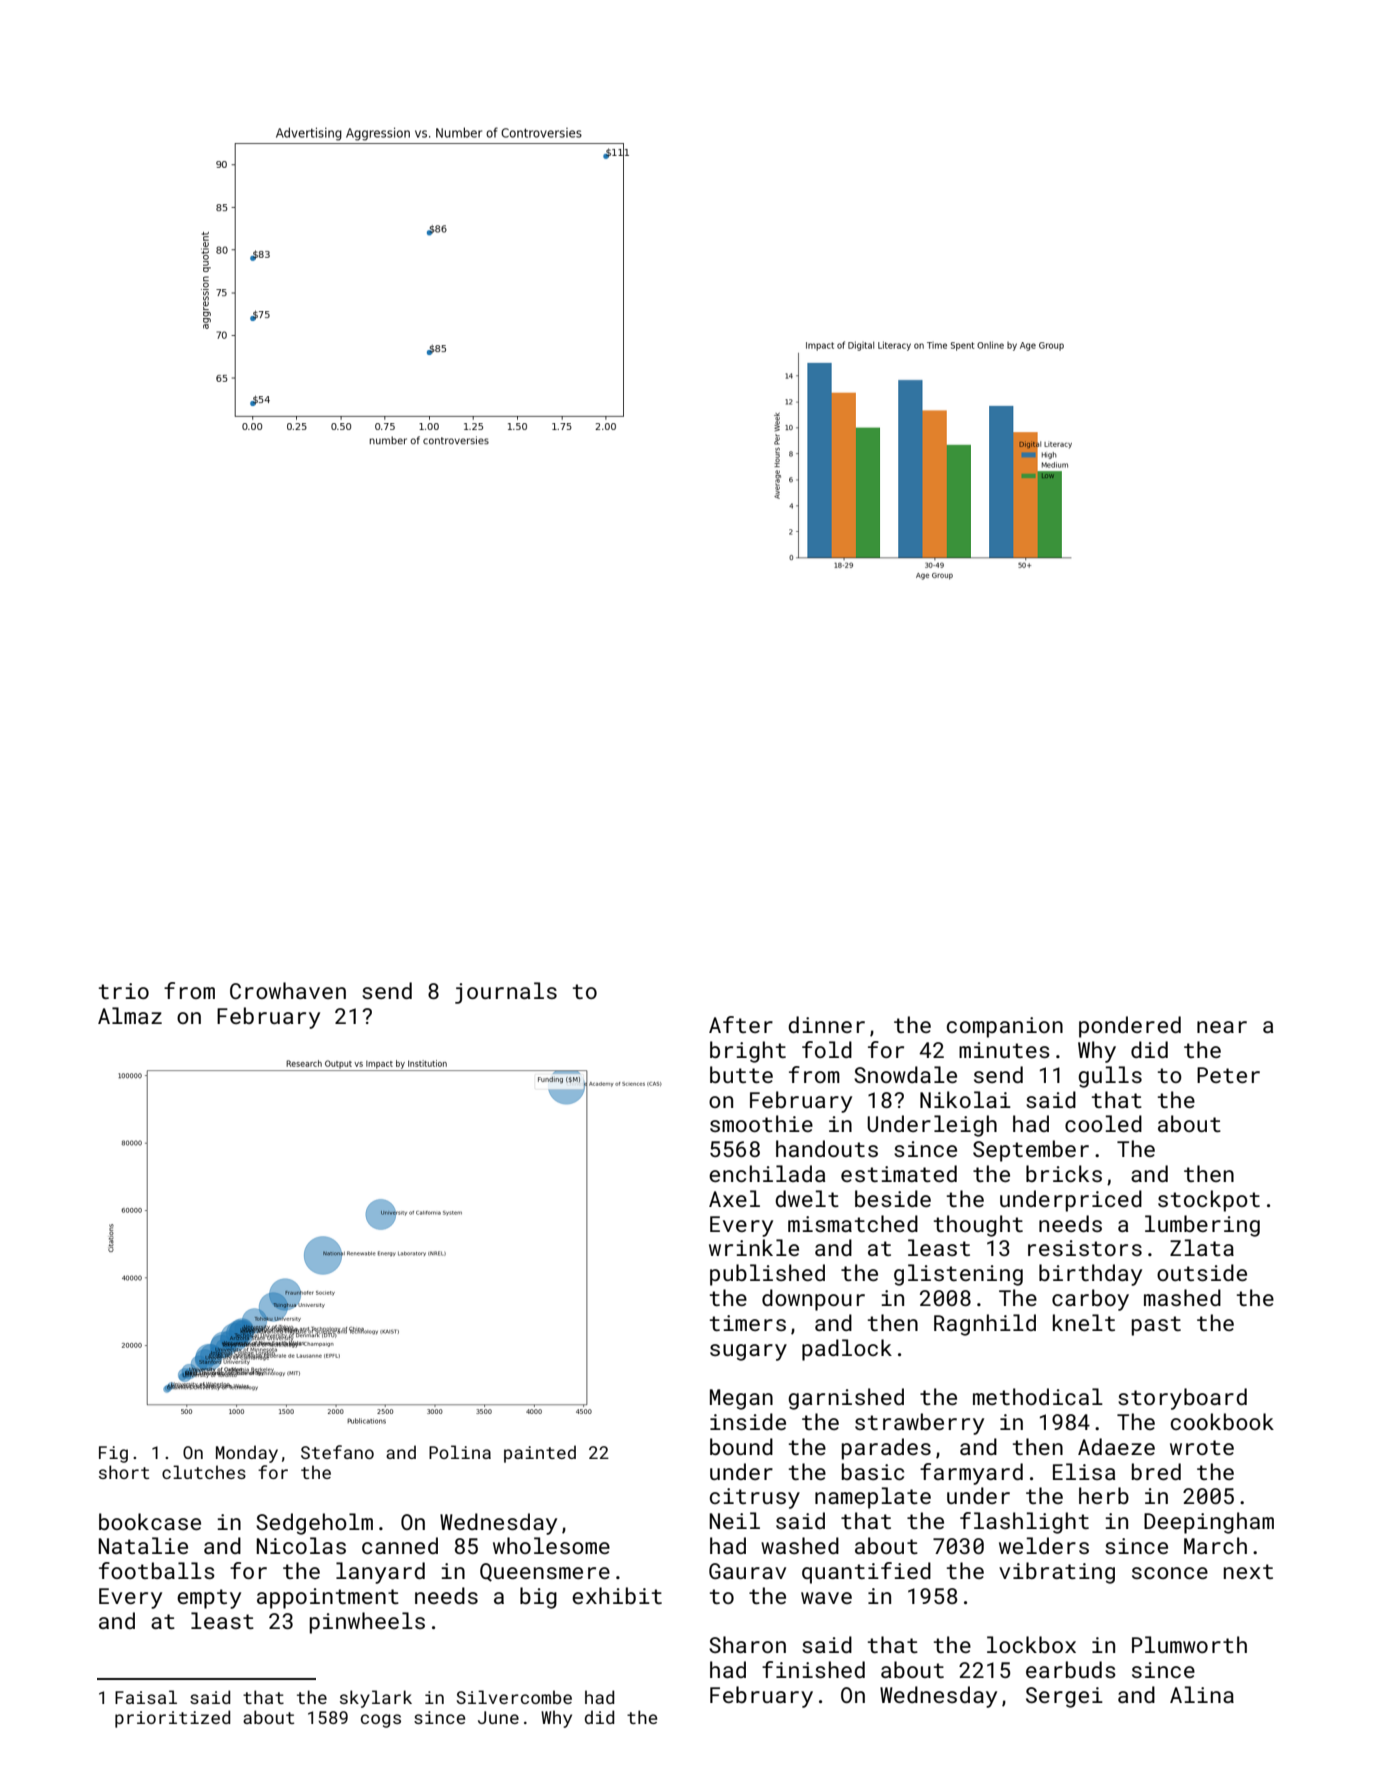 The image size is (1378, 1783). Describe the element at coordinates (1005, 1027) in the screenshot. I see `companion` at that location.
